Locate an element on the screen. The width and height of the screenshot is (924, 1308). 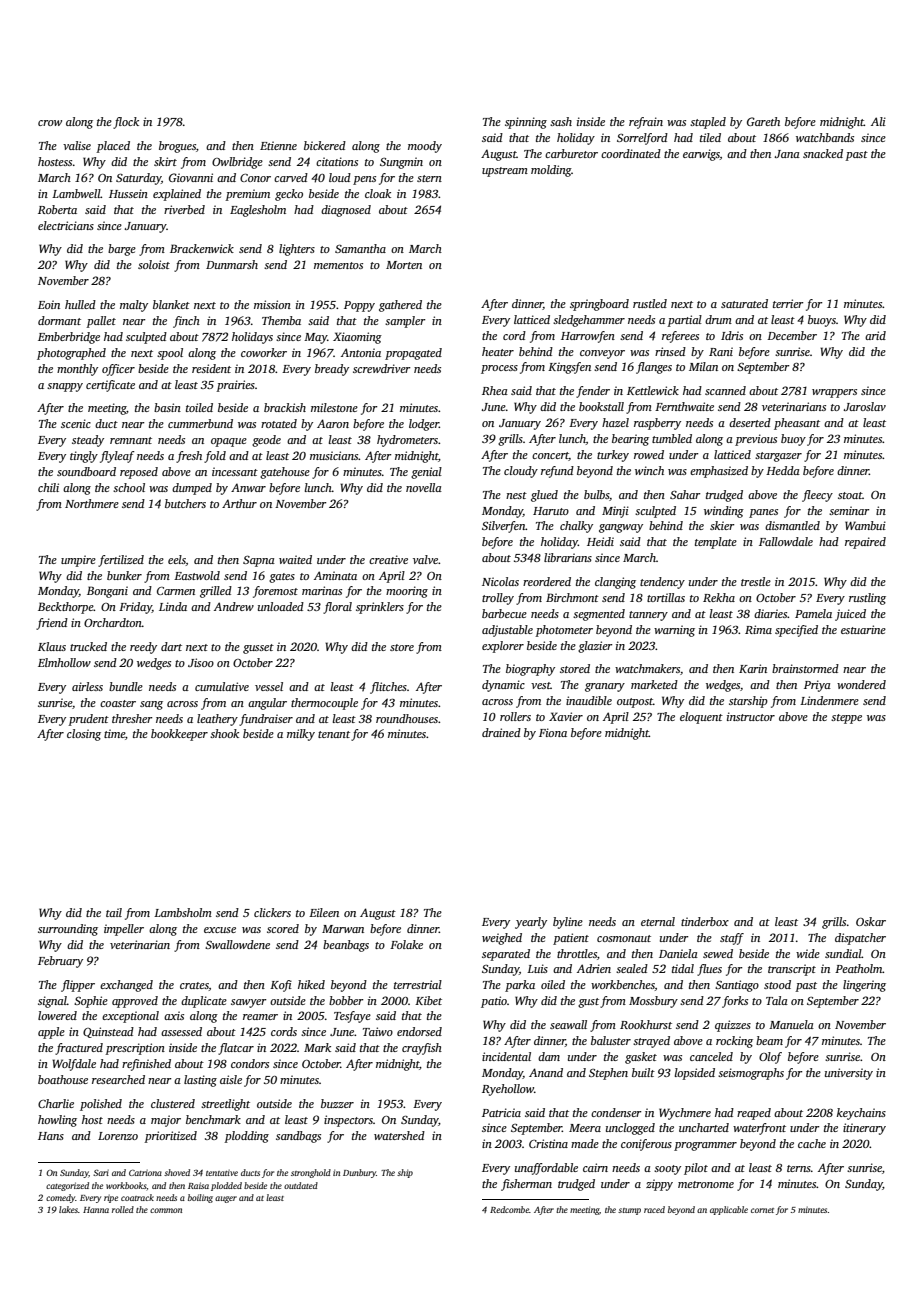
tenant is located at coordinates (334, 734).
